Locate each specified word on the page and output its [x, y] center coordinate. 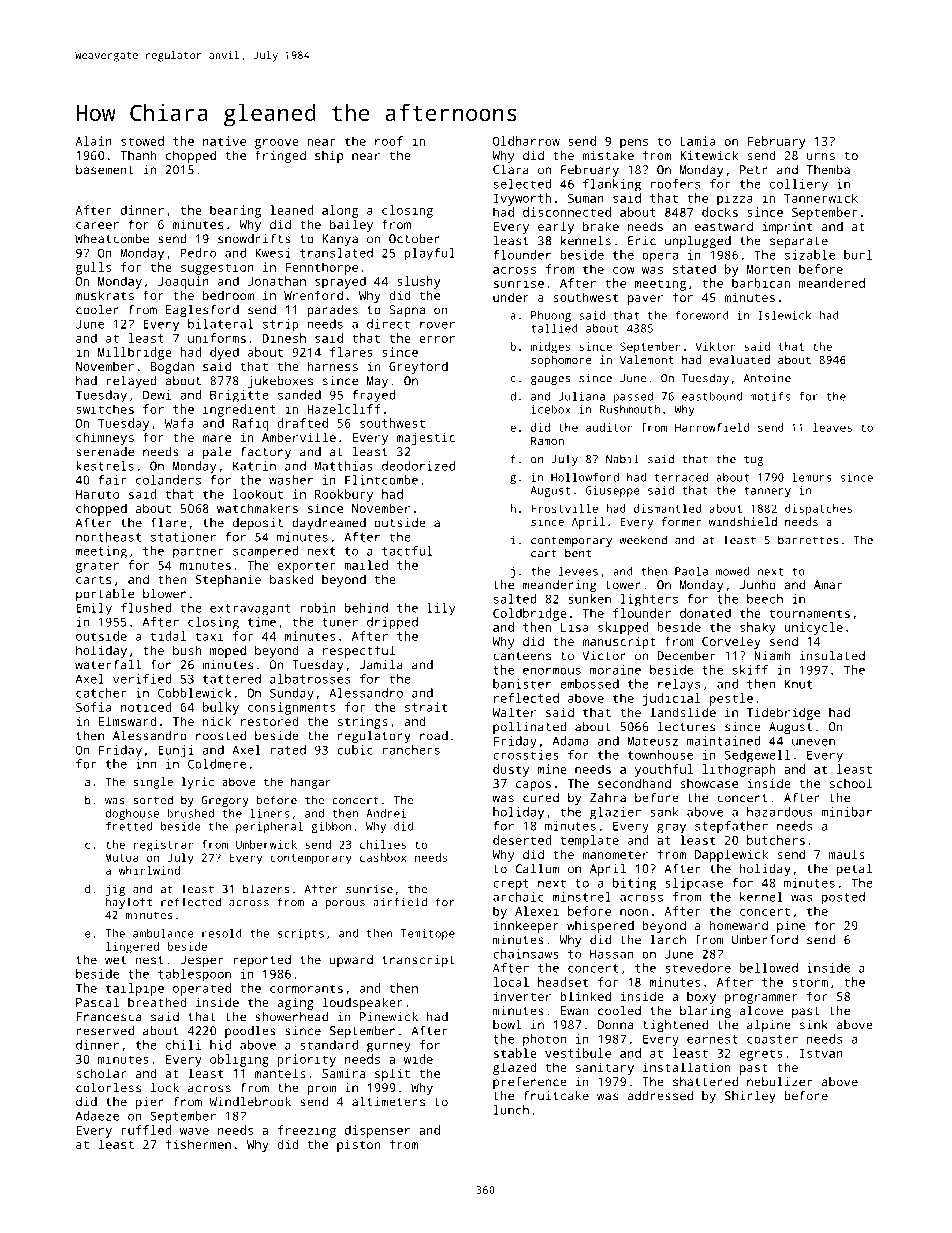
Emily [94, 609]
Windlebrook [250, 1102]
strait [426, 707]
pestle [731, 699]
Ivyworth [522, 199]
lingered [132, 948]
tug [753, 460]
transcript [418, 961]
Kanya [340, 240]
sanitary [605, 1069]
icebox [551, 409]
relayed [131, 382]
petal [854, 870]
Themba [828, 170]
